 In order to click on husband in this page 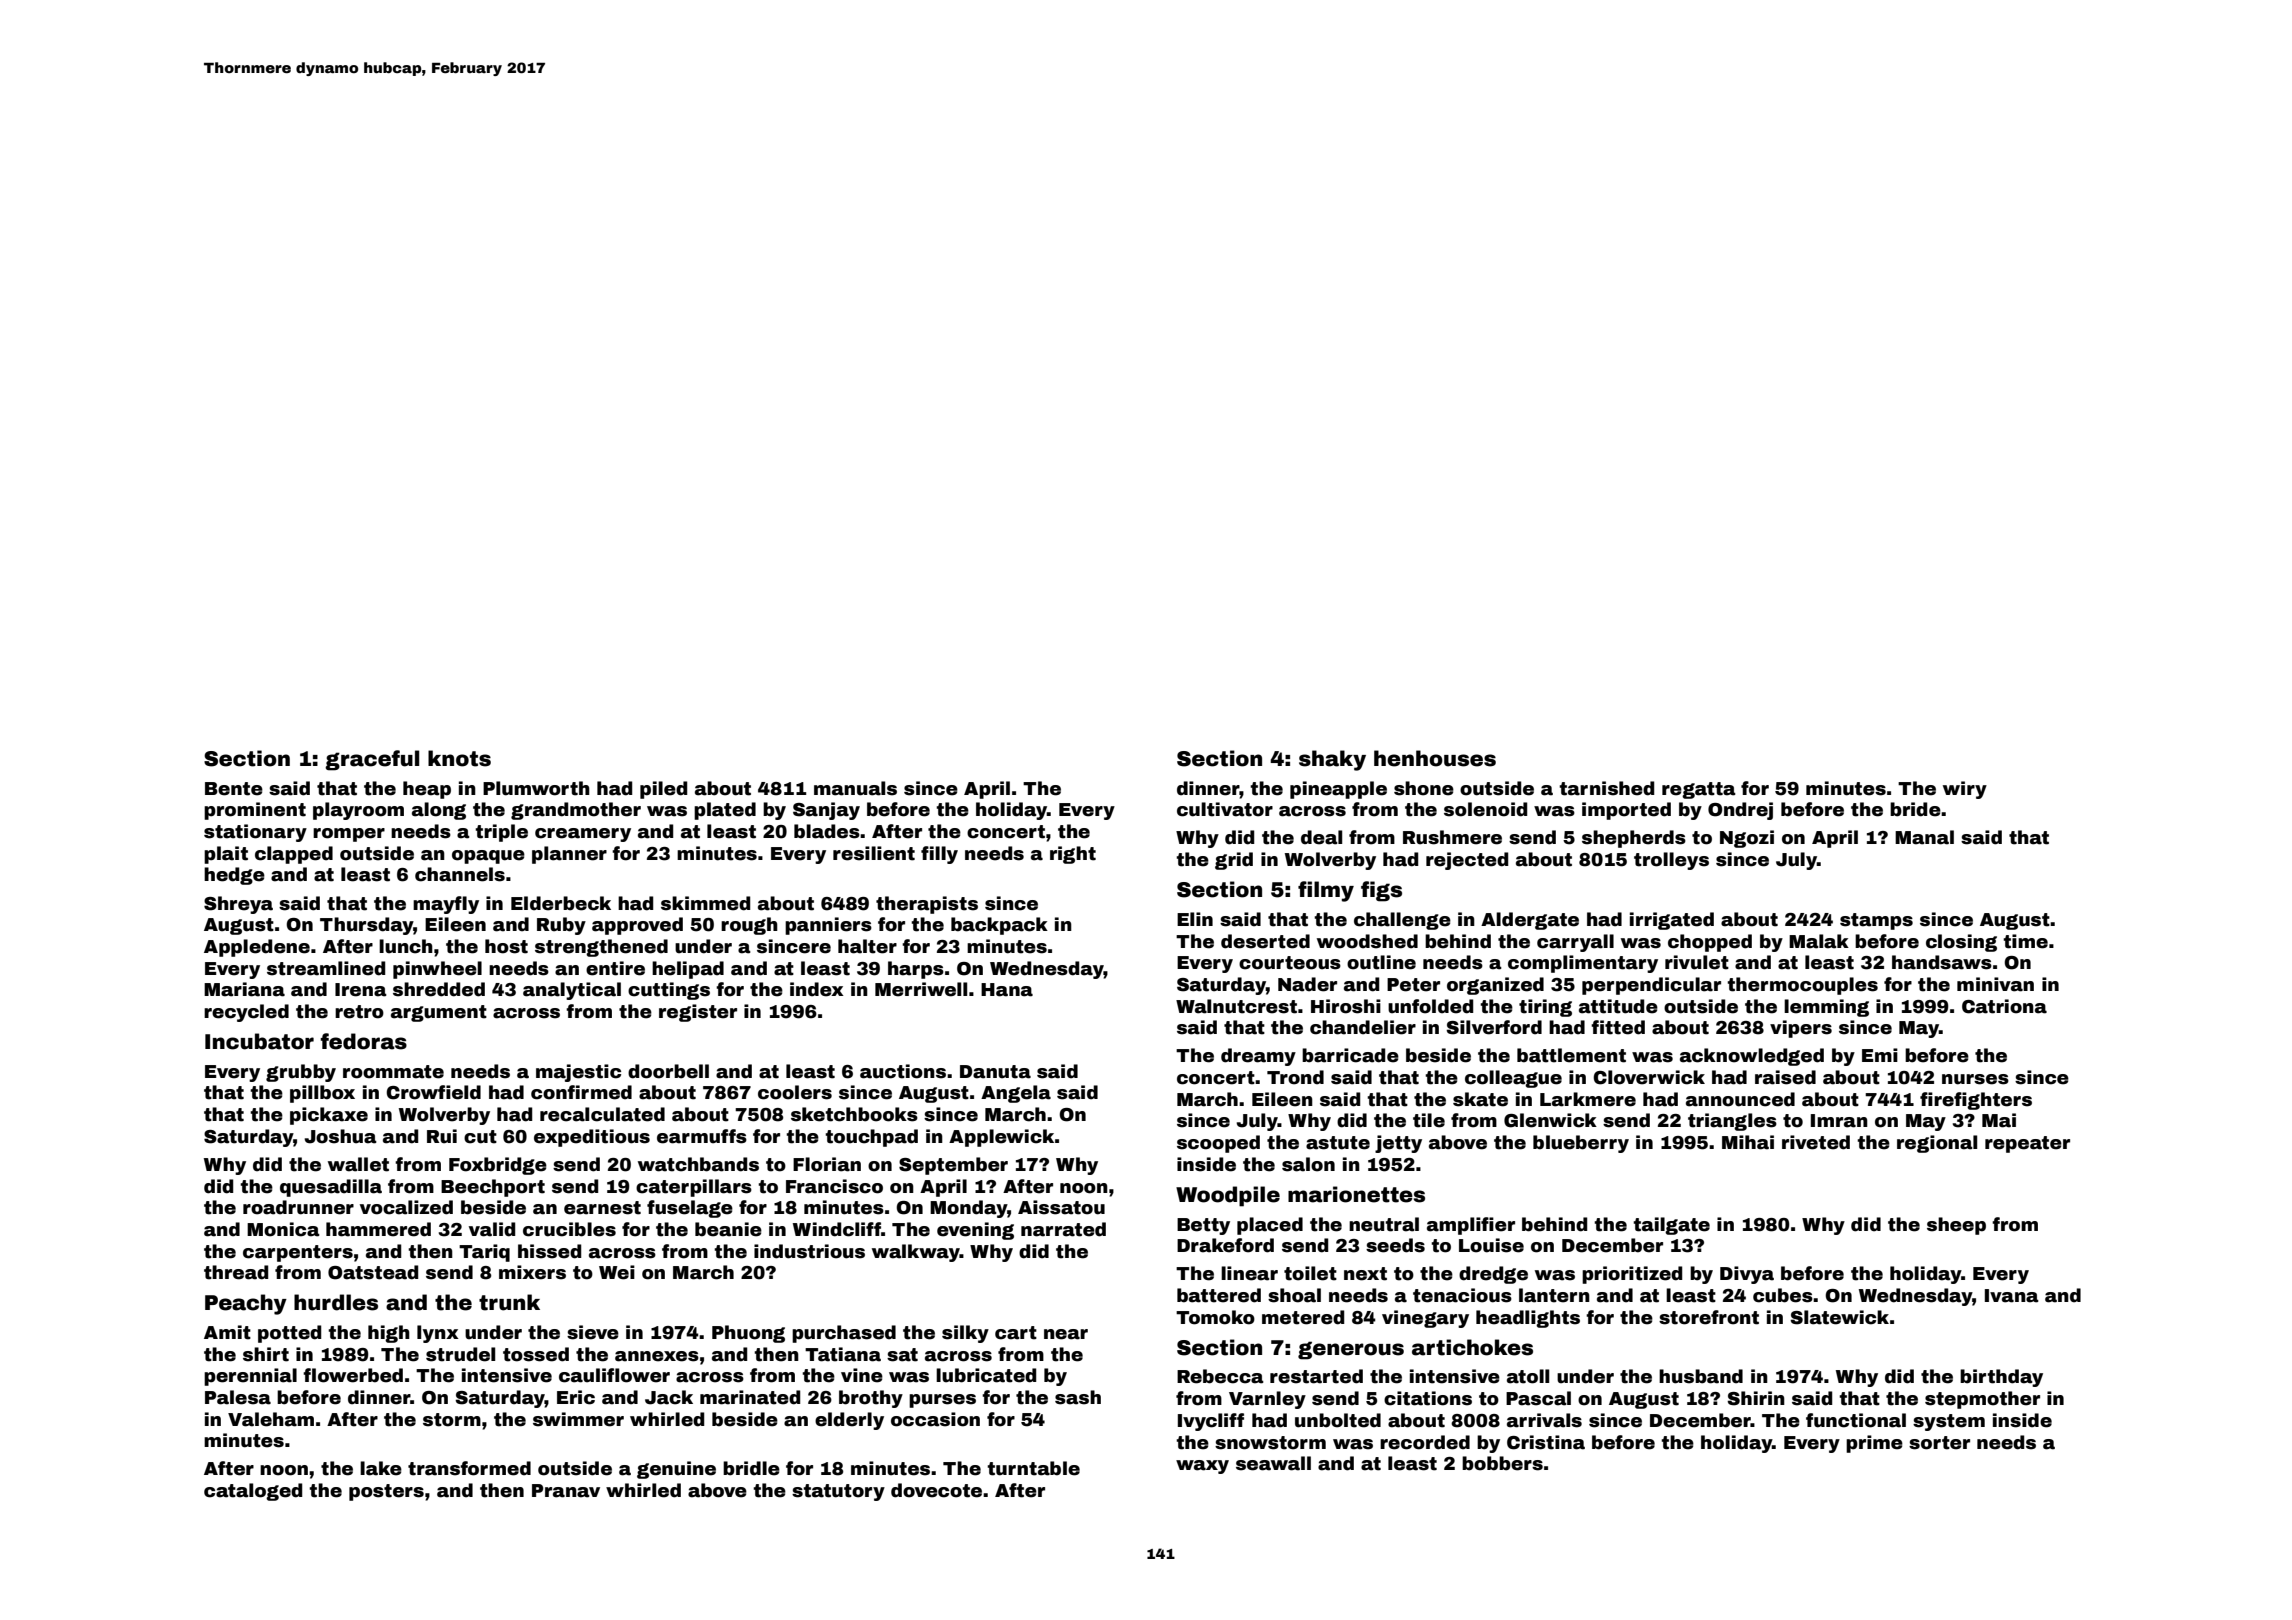, I will do `click(1701, 1376)`.
